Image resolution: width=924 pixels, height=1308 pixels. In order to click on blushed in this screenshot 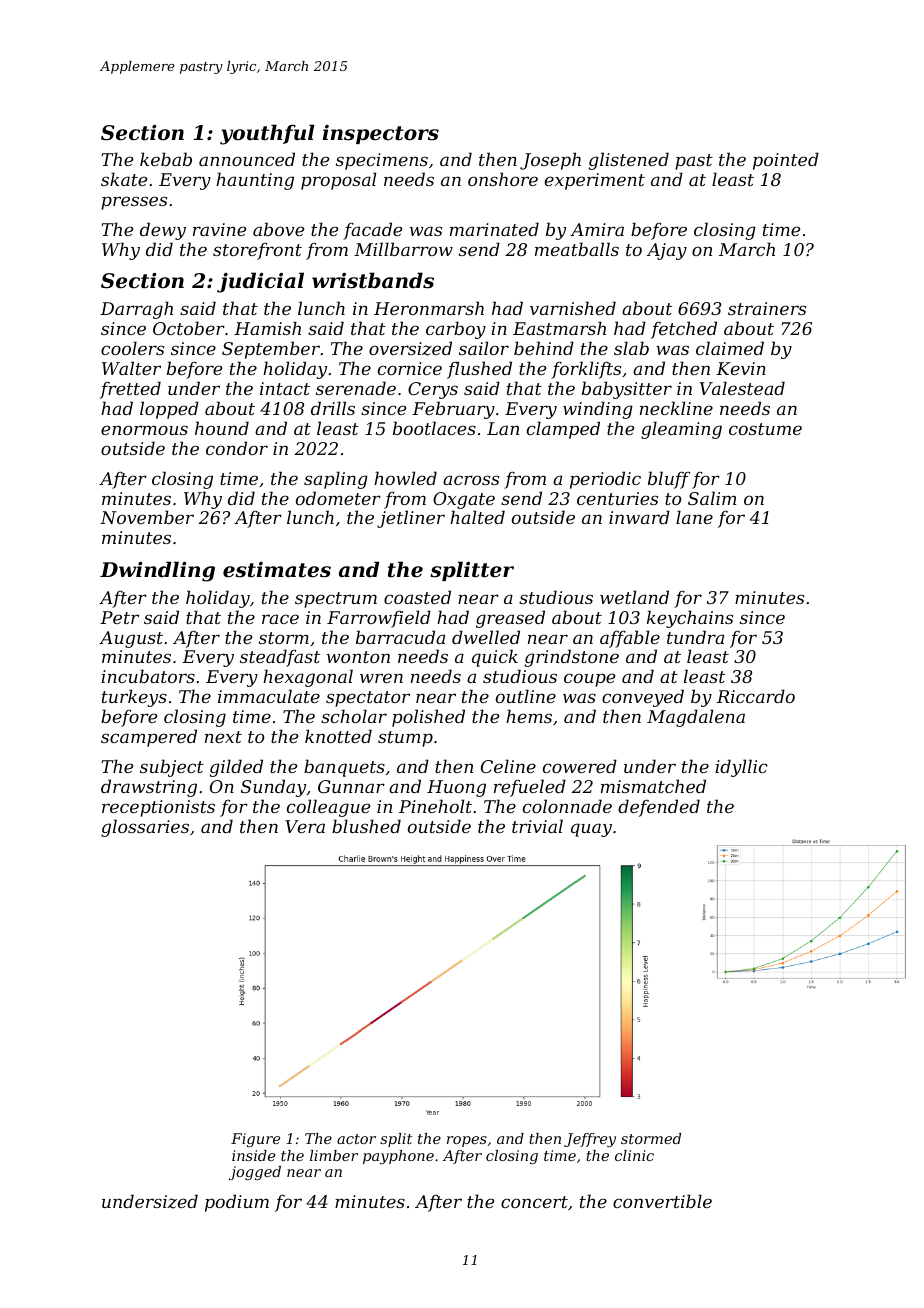, I will do `click(366, 826)`.
